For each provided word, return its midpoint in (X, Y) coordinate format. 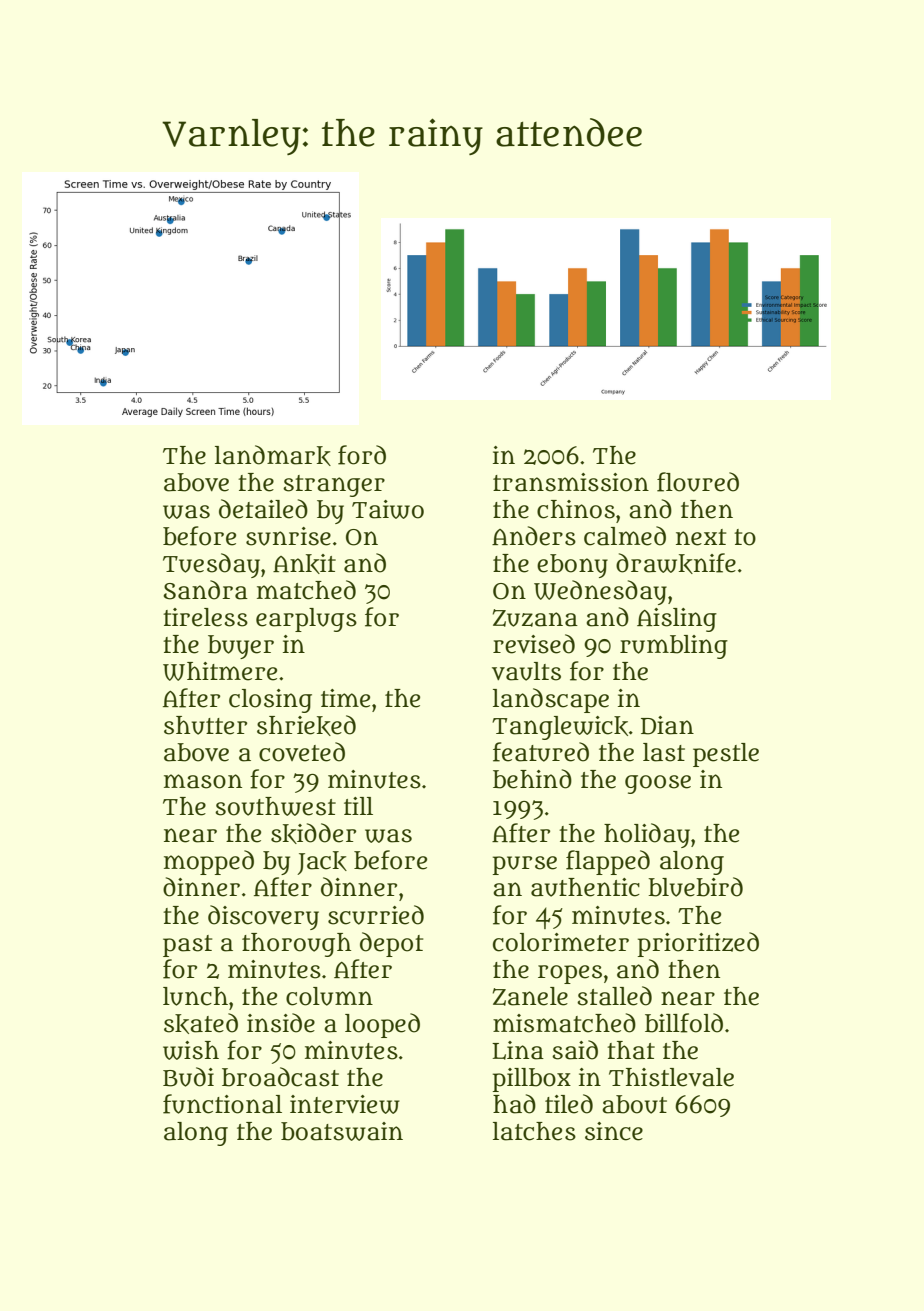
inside (281, 1023)
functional (222, 1104)
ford (362, 455)
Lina (518, 1050)
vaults (526, 671)
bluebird (695, 887)
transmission (571, 482)
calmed (625, 536)
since (614, 1131)
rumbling (674, 647)
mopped (209, 862)
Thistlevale (671, 1077)
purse (525, 865)
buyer (241, 647)
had (514, 1104)
